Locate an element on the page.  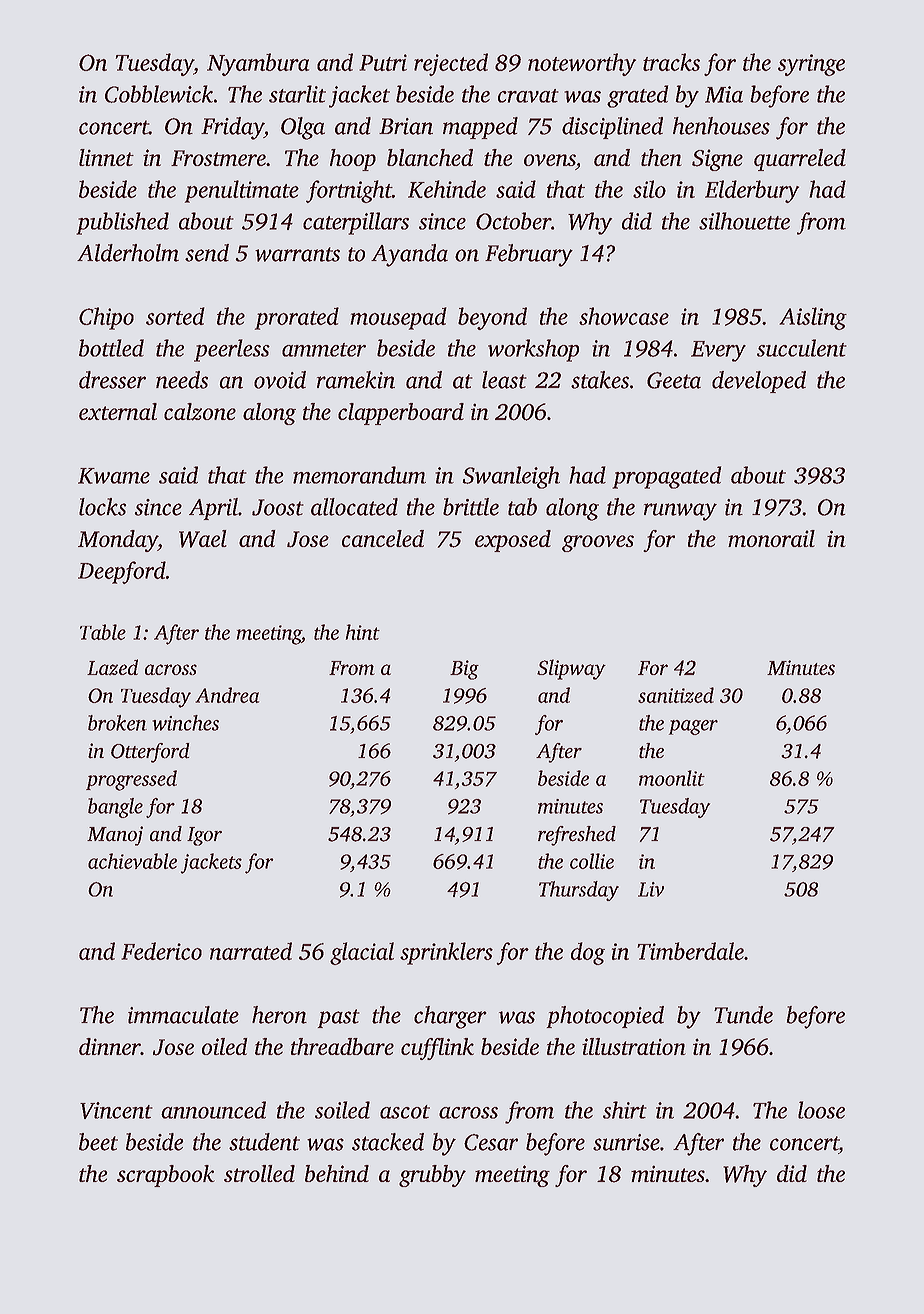
Ayanda is located at coordinates (409, 255).
